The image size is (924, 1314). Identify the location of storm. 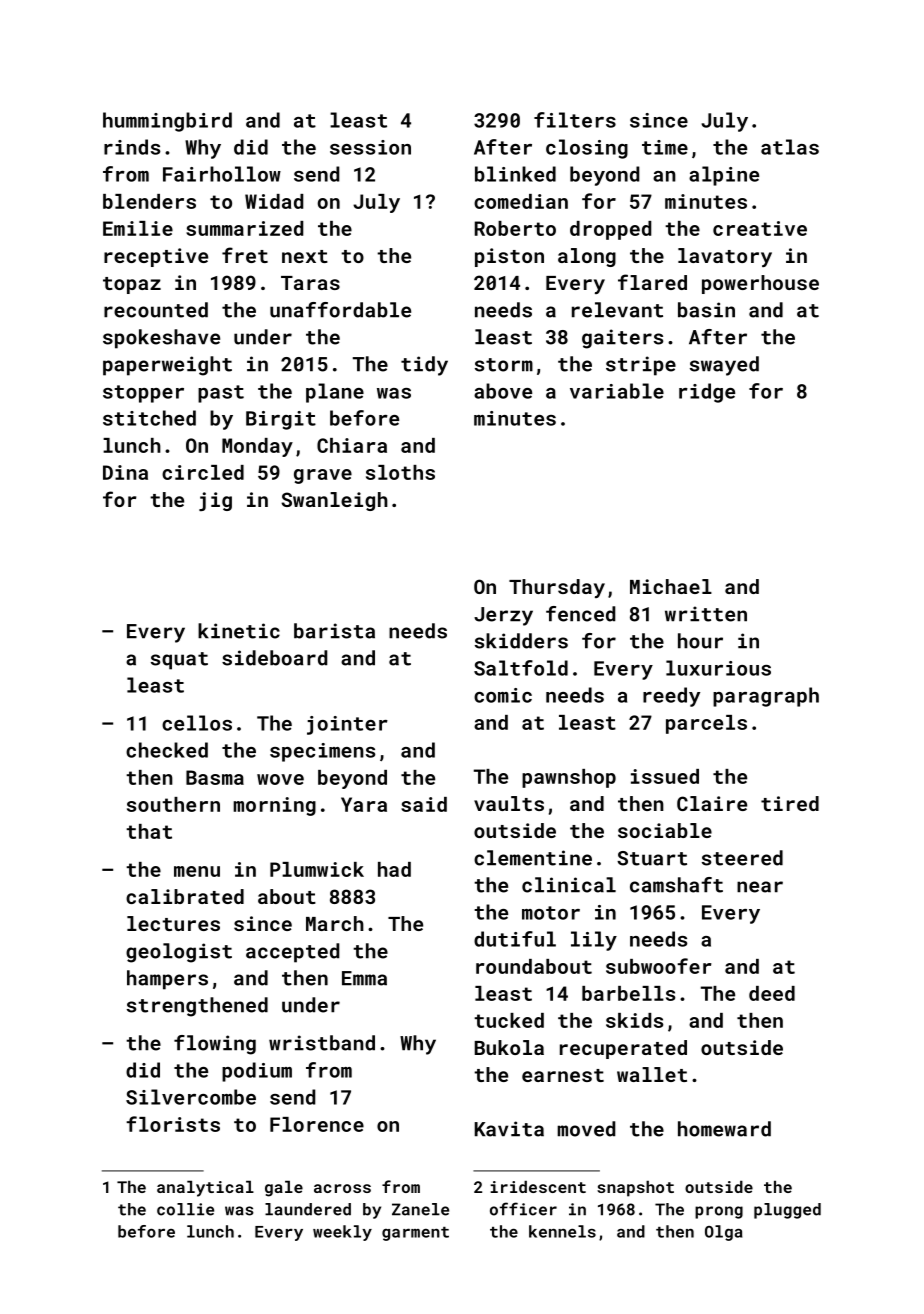
(504, 365).
